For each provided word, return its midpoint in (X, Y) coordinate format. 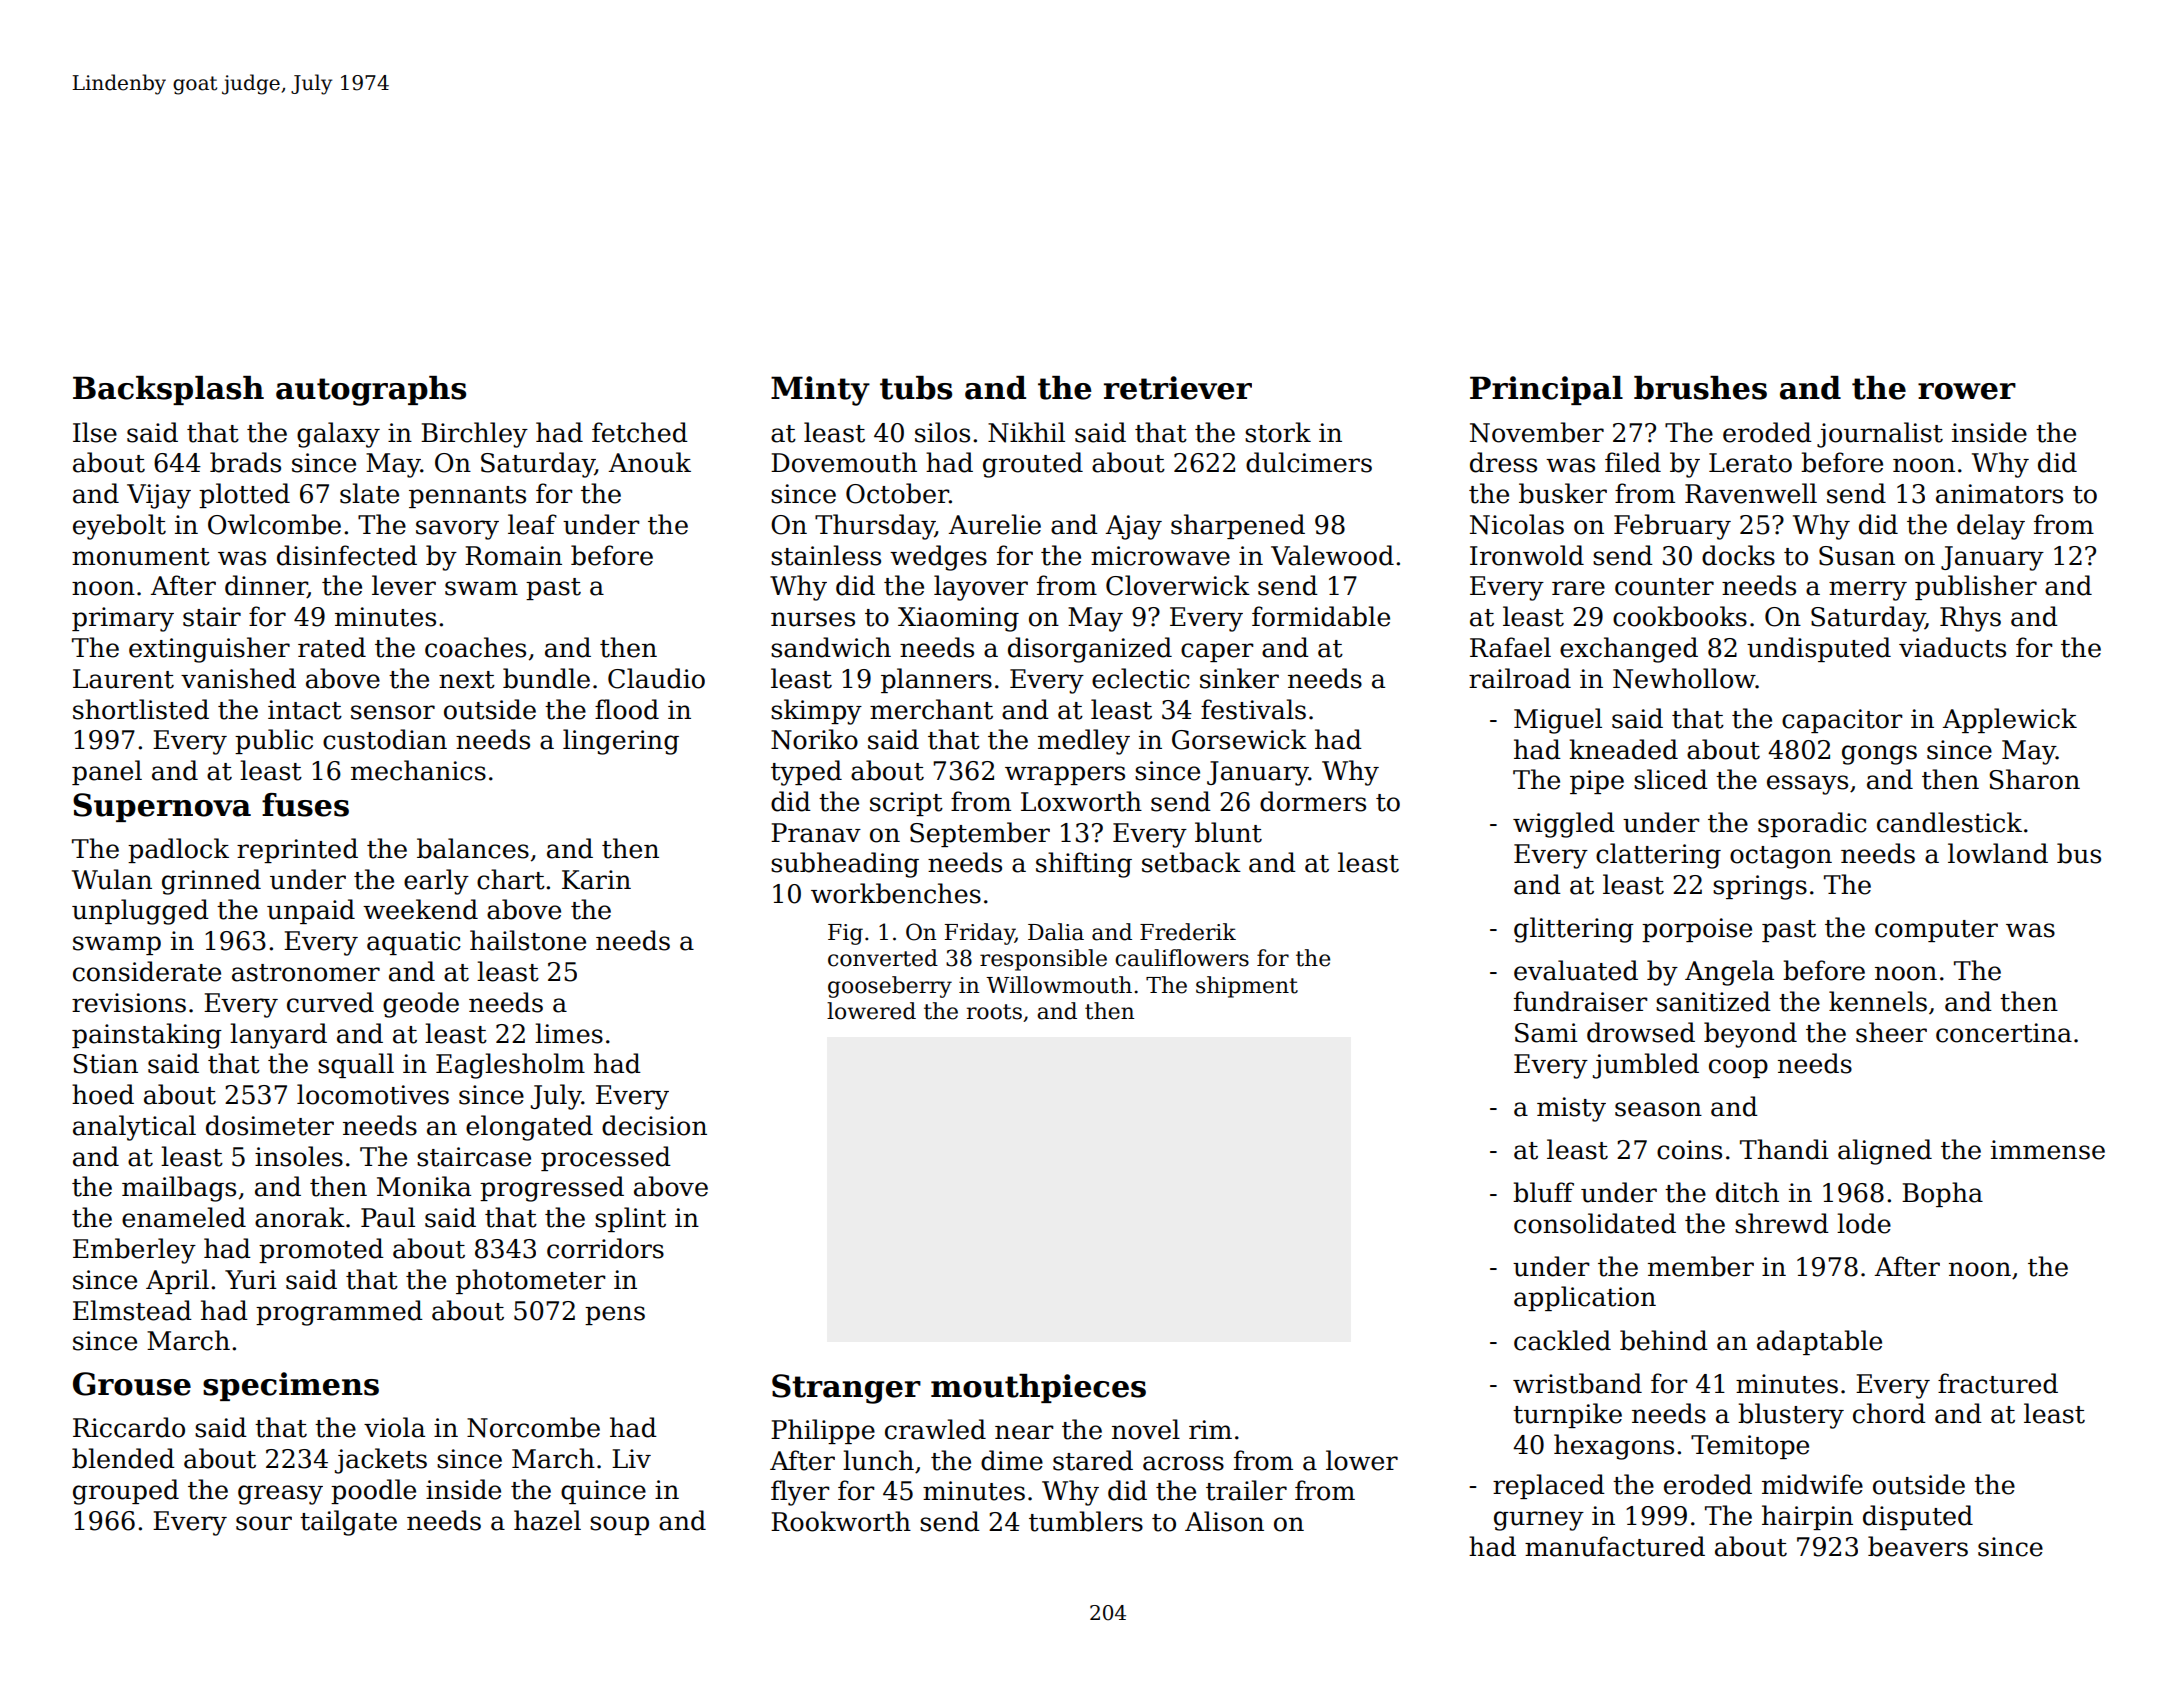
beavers (1918, 1546)
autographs (371, 391)
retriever (1178, 388)
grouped (126, 1492)
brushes (1700, 388)
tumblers (1086, 1521)
